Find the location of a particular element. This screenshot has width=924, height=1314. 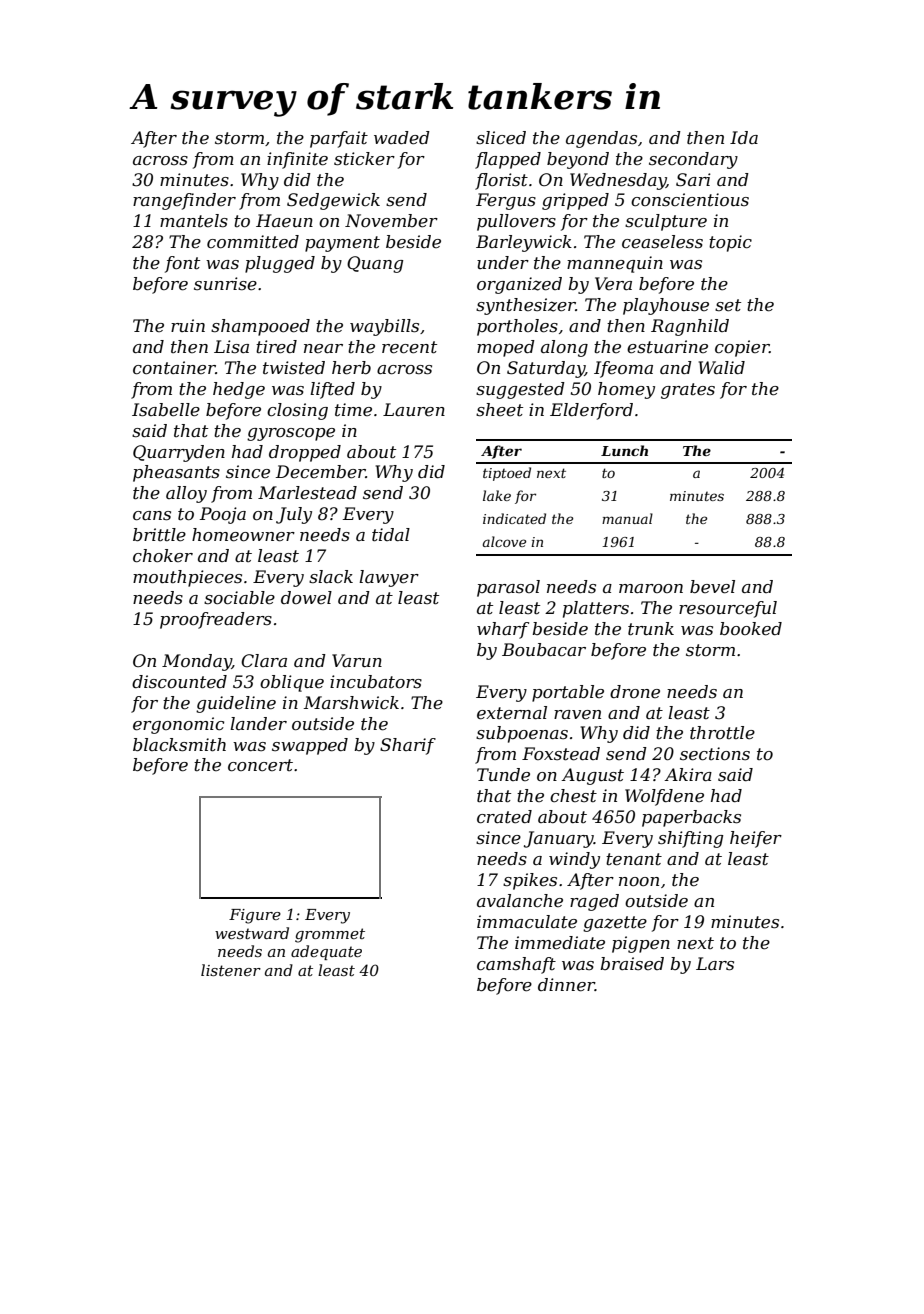

committed is located at coordinates (253, 242).
